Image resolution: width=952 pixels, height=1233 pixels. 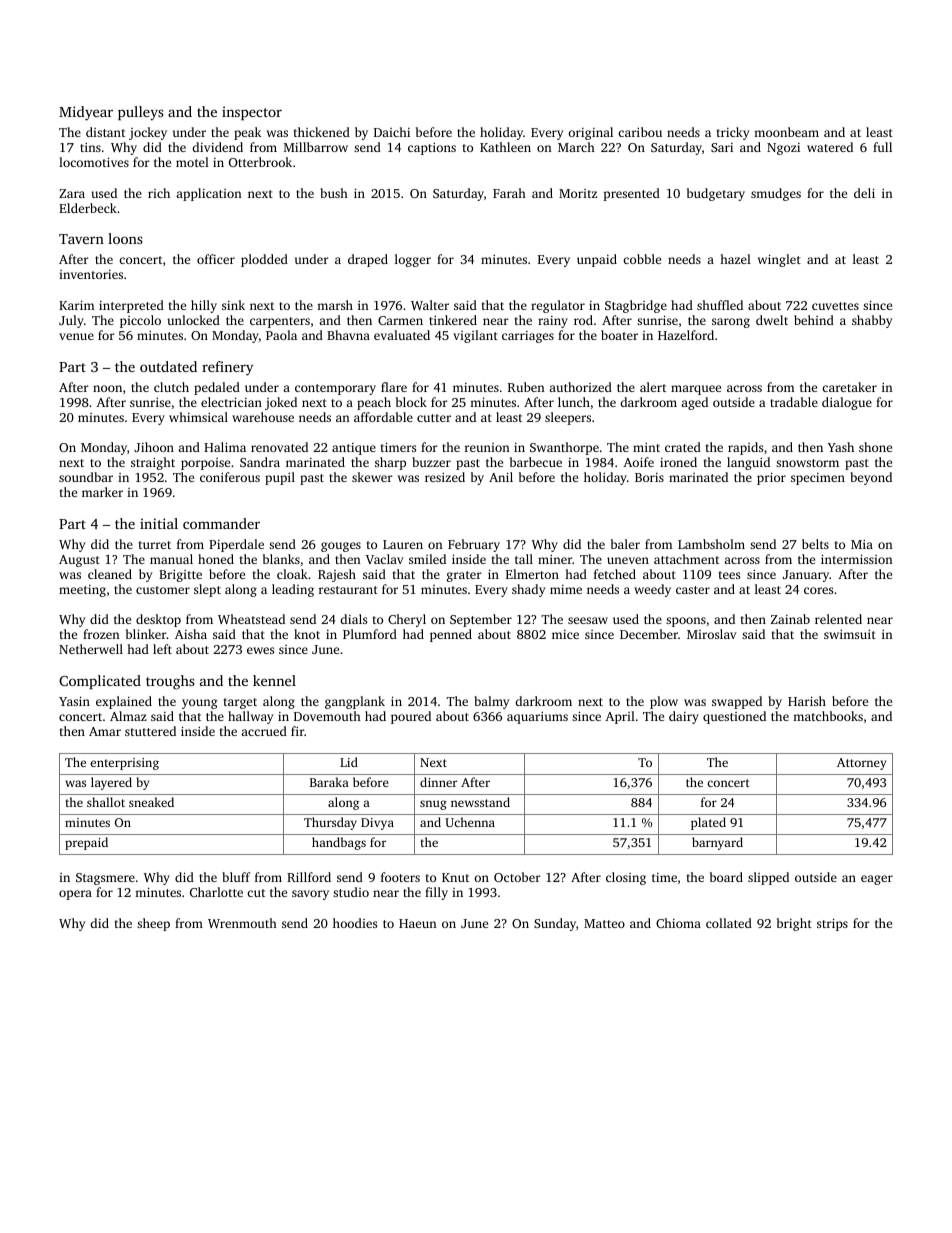 I want to click on accrued, so click(x=264, y=731).
